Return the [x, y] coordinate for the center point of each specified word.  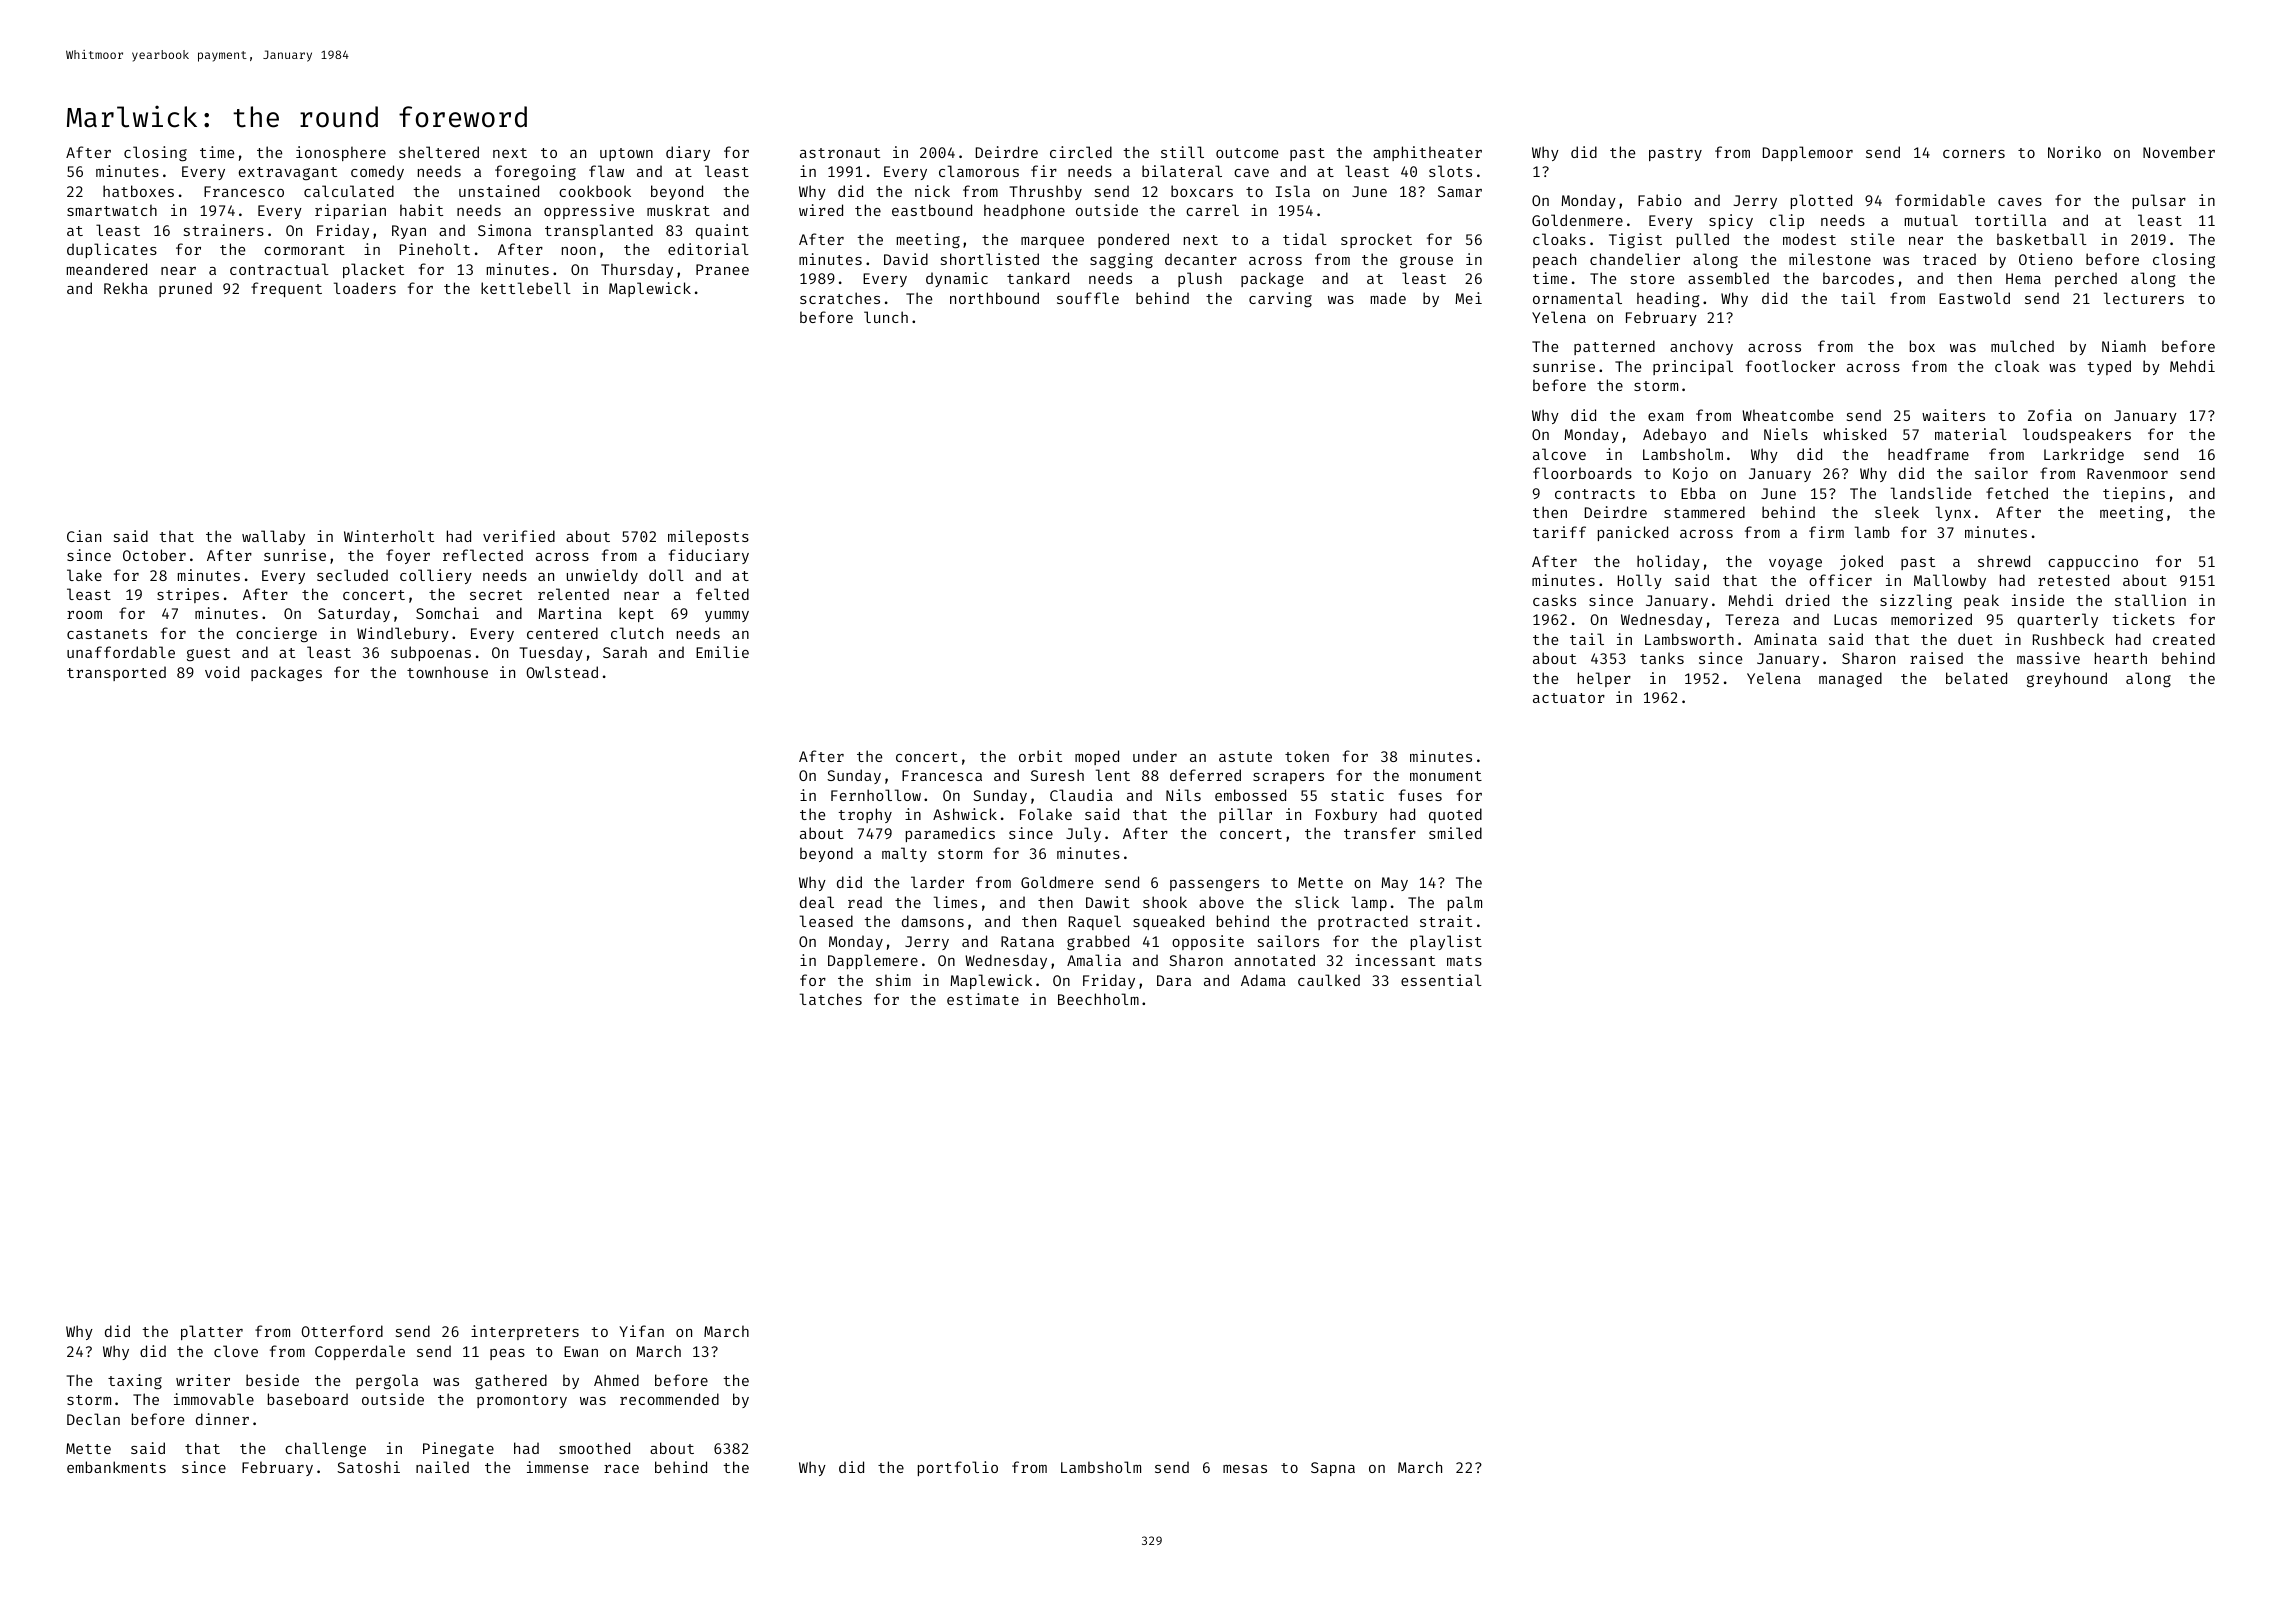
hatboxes [138, 191]
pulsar [2159, 201]
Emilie [722, 652]
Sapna [1333, 1469]
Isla [1293, 191]
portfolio [958, 1468]
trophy [865, 815]
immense [557, 1467]
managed [1850, 679]
